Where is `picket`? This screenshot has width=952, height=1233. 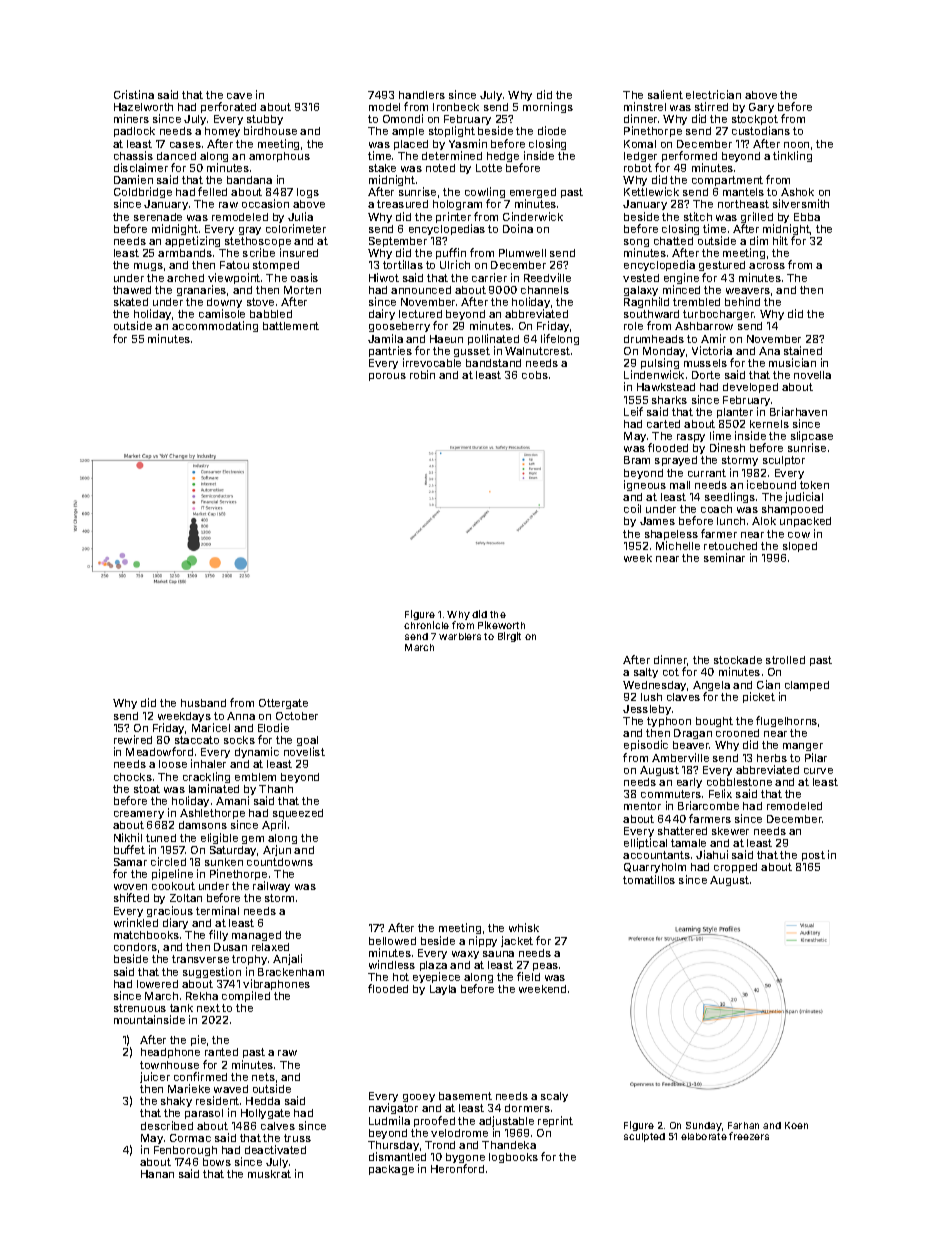 picket is located at coordinates (759, 697).
